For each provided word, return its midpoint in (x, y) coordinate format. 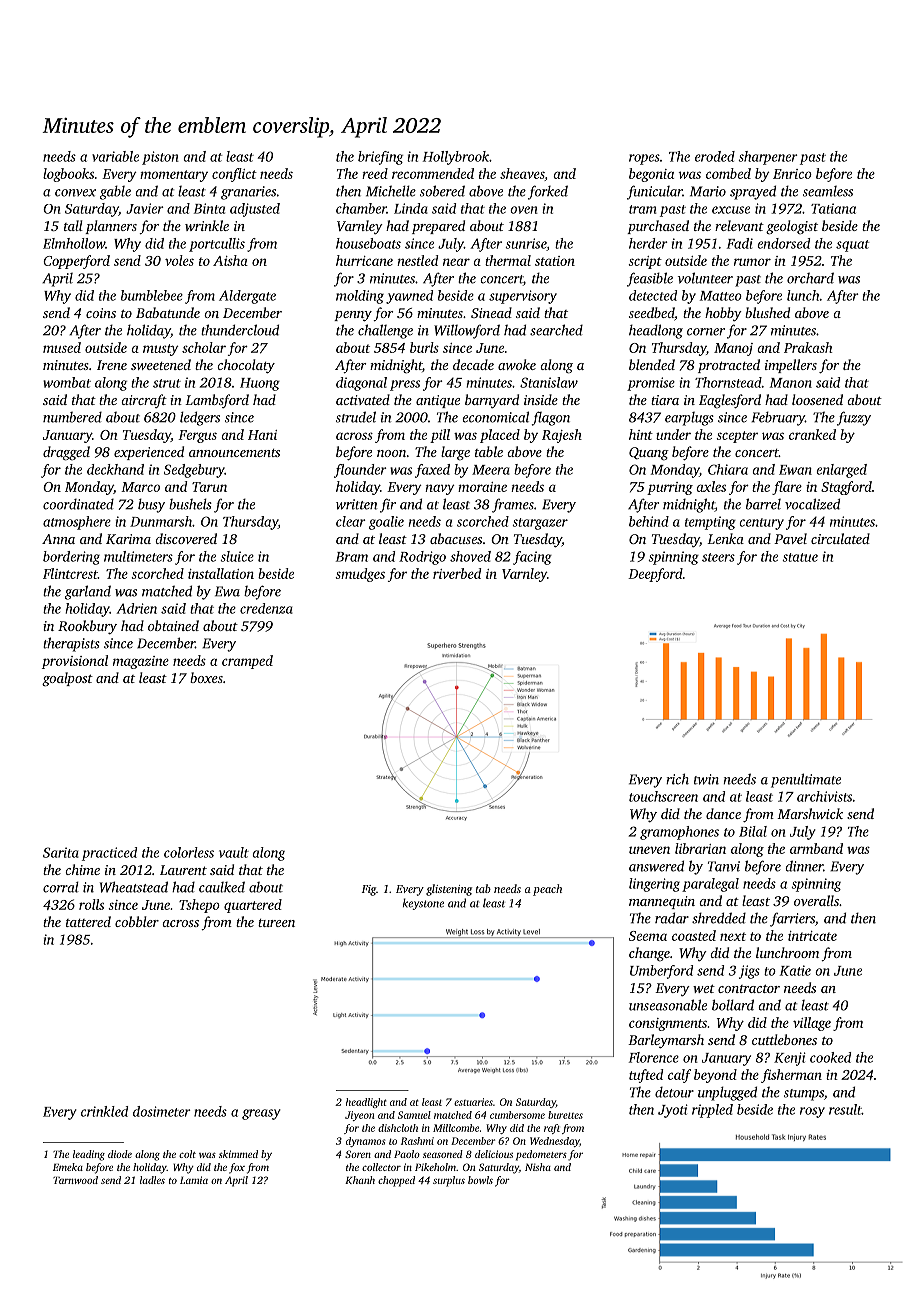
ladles (152, 1180)
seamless (828, 191)
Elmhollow (74, 243)
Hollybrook (456, 158)
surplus (449, 1181)
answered (656, 866)
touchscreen (663, 796)
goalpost (67, 679)
